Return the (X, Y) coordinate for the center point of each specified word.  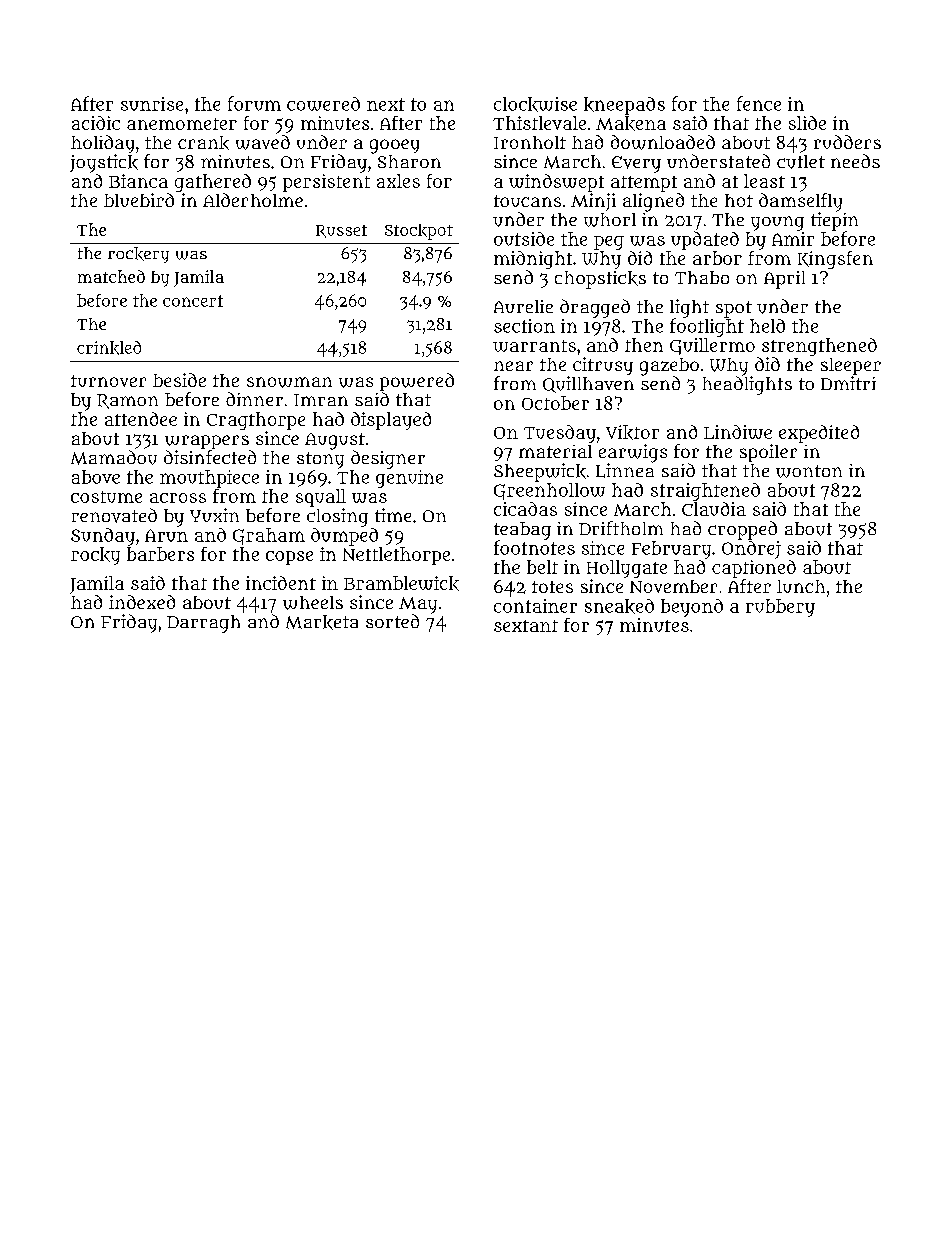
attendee (141, 419)
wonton (809, 471)
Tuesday (560, 434)
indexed (142, 602)
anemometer (182, 124)
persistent (326, 183)
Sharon (409, 161)
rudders (847, 142)
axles (398, 181)
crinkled (109, 348)
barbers (160, 554)
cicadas (525, 509)
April (784, 280)
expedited (819, 434)
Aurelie (523, 306)
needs (855, 161)
